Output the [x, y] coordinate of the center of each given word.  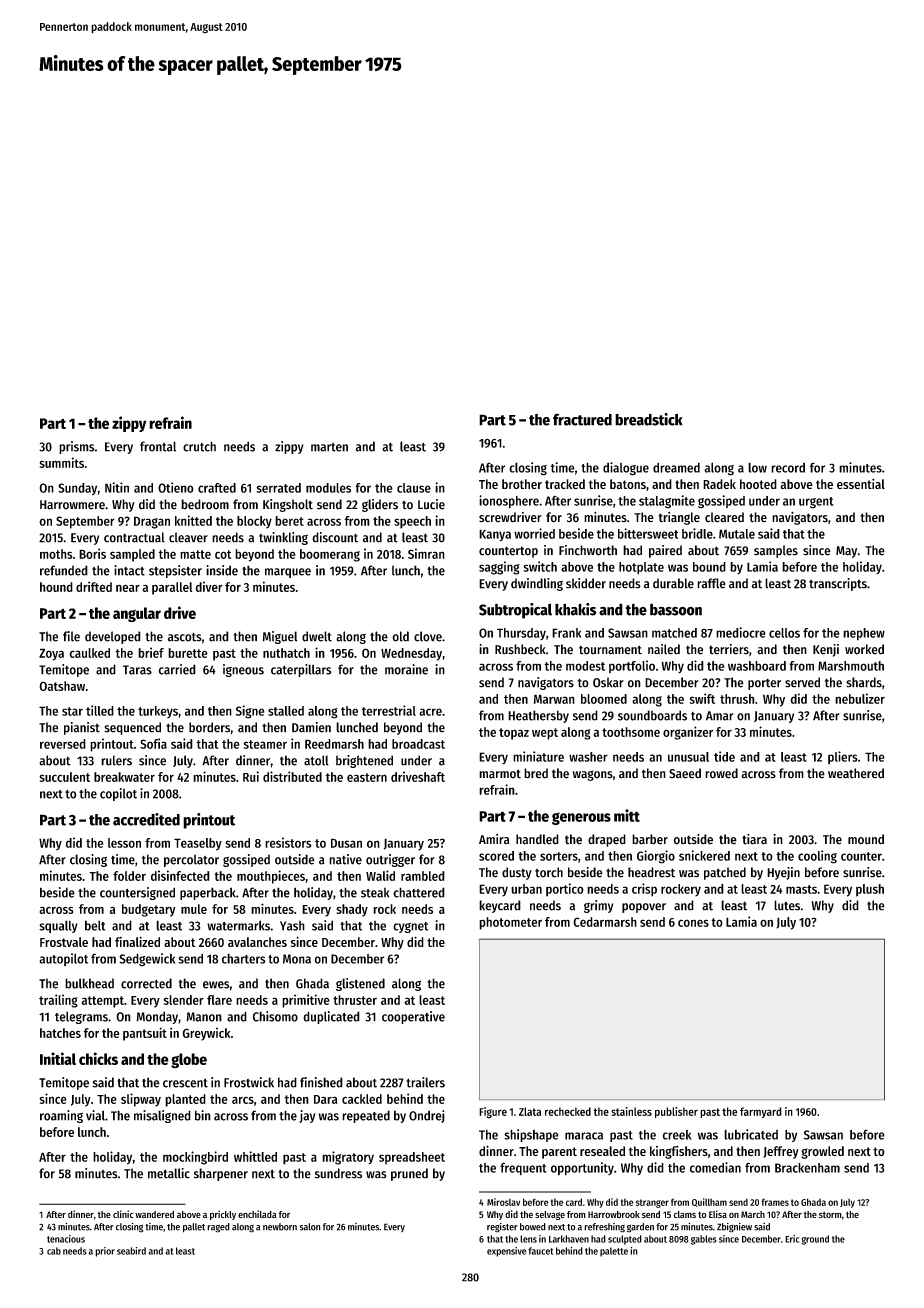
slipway [141, 1100]
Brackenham [807, 1168]
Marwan [554, 699]
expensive [507, 1252]
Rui [251, 776]
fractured [582, 419]
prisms [77, 447]
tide [724, 756]
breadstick [649, 419]
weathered [856, 773]
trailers [425, 1082]
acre [430, 712]
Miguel [279, 637]
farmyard [761, 1112]
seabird [131, 1251]
